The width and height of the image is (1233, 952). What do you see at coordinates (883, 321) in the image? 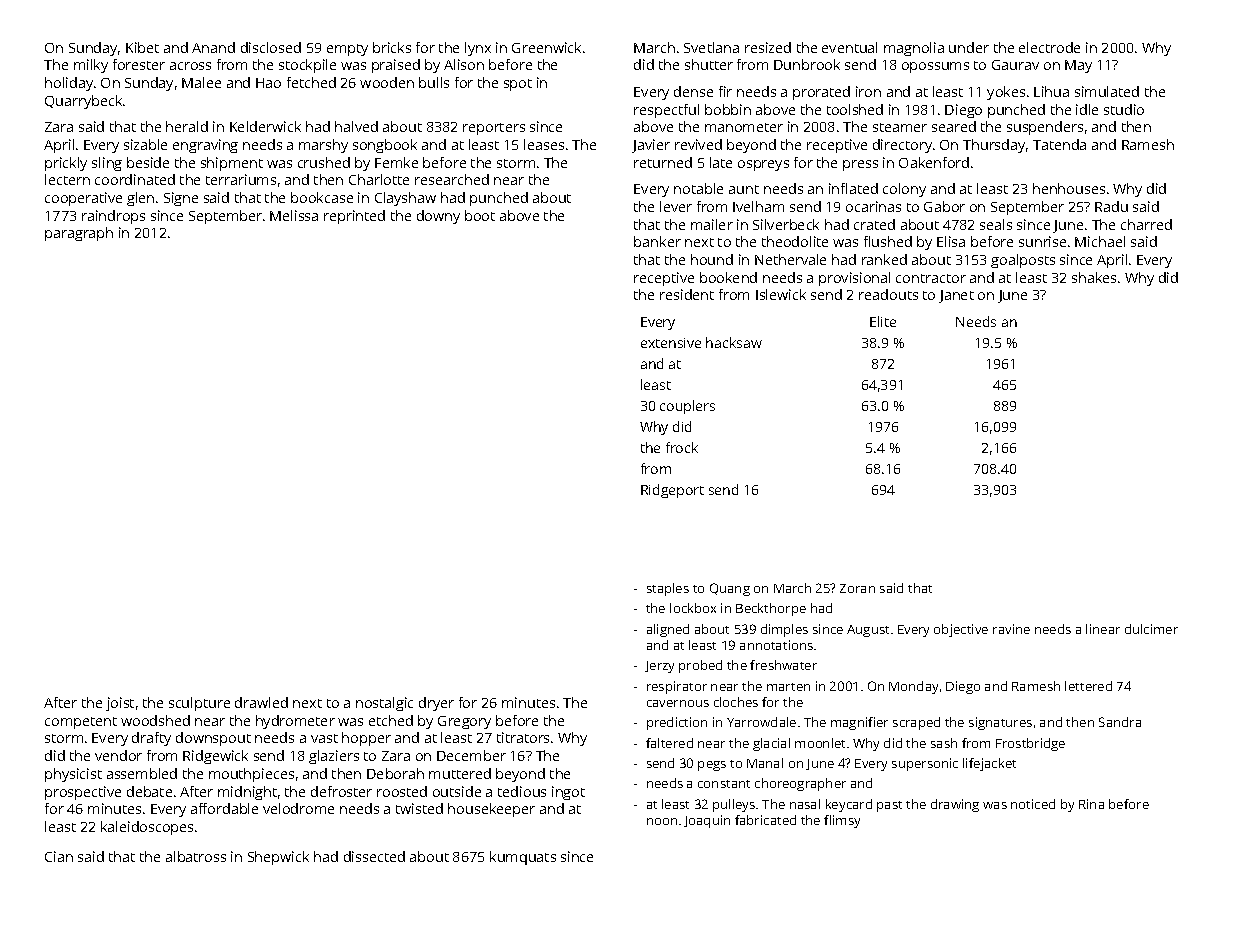
I see `Elite` at bounding box center [883, 321].
